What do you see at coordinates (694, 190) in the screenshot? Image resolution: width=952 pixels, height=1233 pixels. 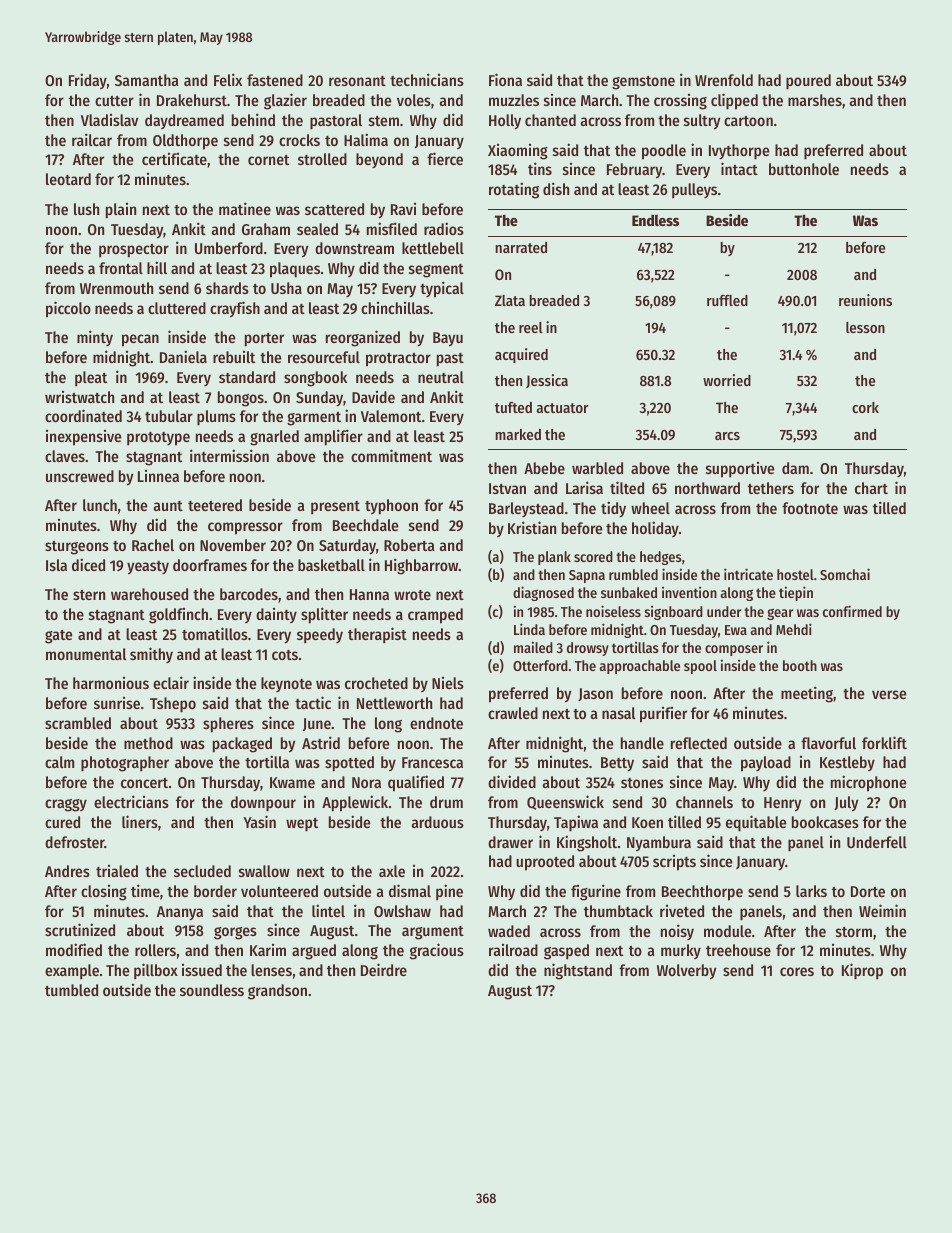 I see `pulleys` at bounding box center [694, 190].
